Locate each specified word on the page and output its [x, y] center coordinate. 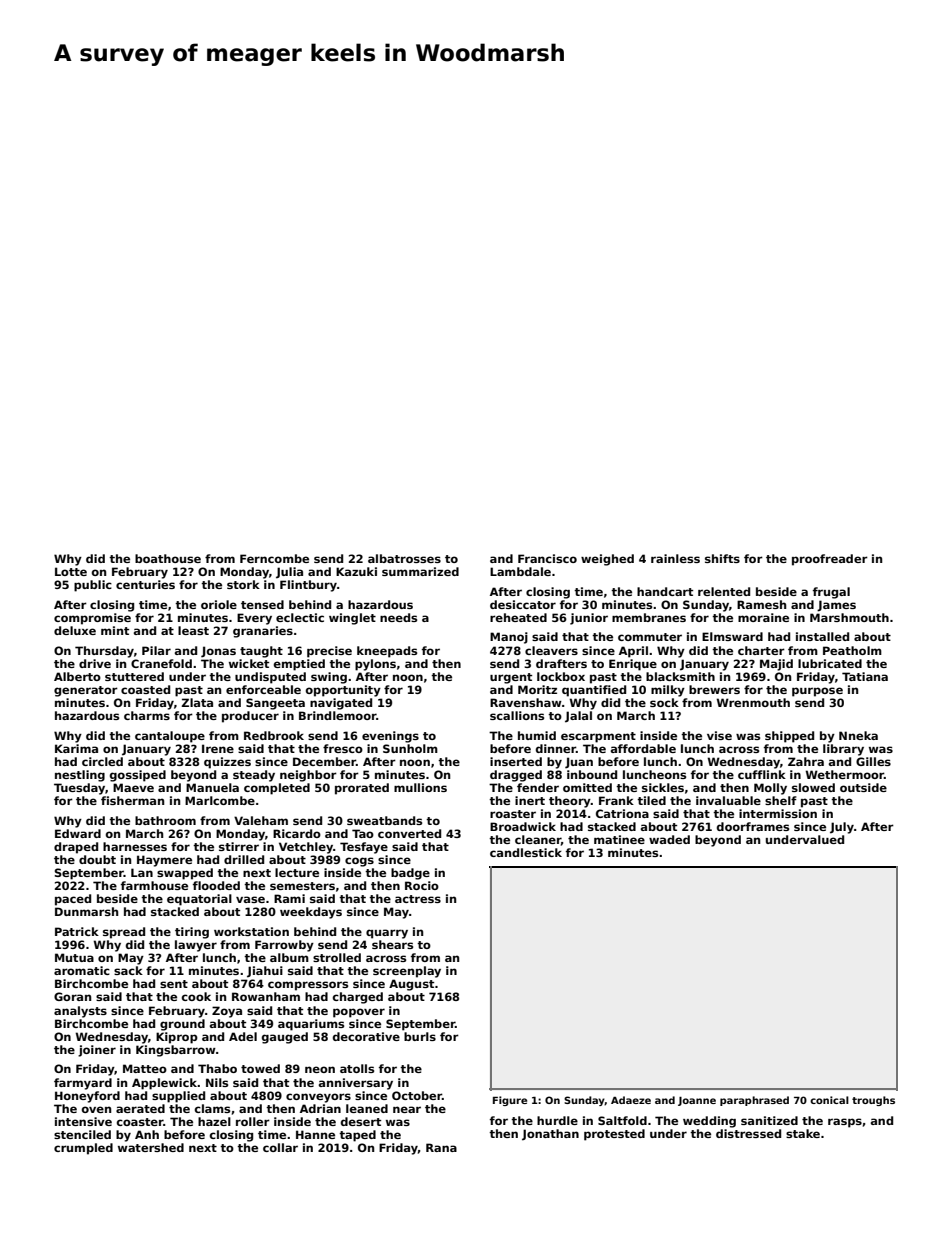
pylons [375, 665]
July [842, 828]
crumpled [83, 1149]
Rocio [422, 885]
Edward [78, 833]
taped [357, 1136]
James [836, 606]
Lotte [71, 571]
